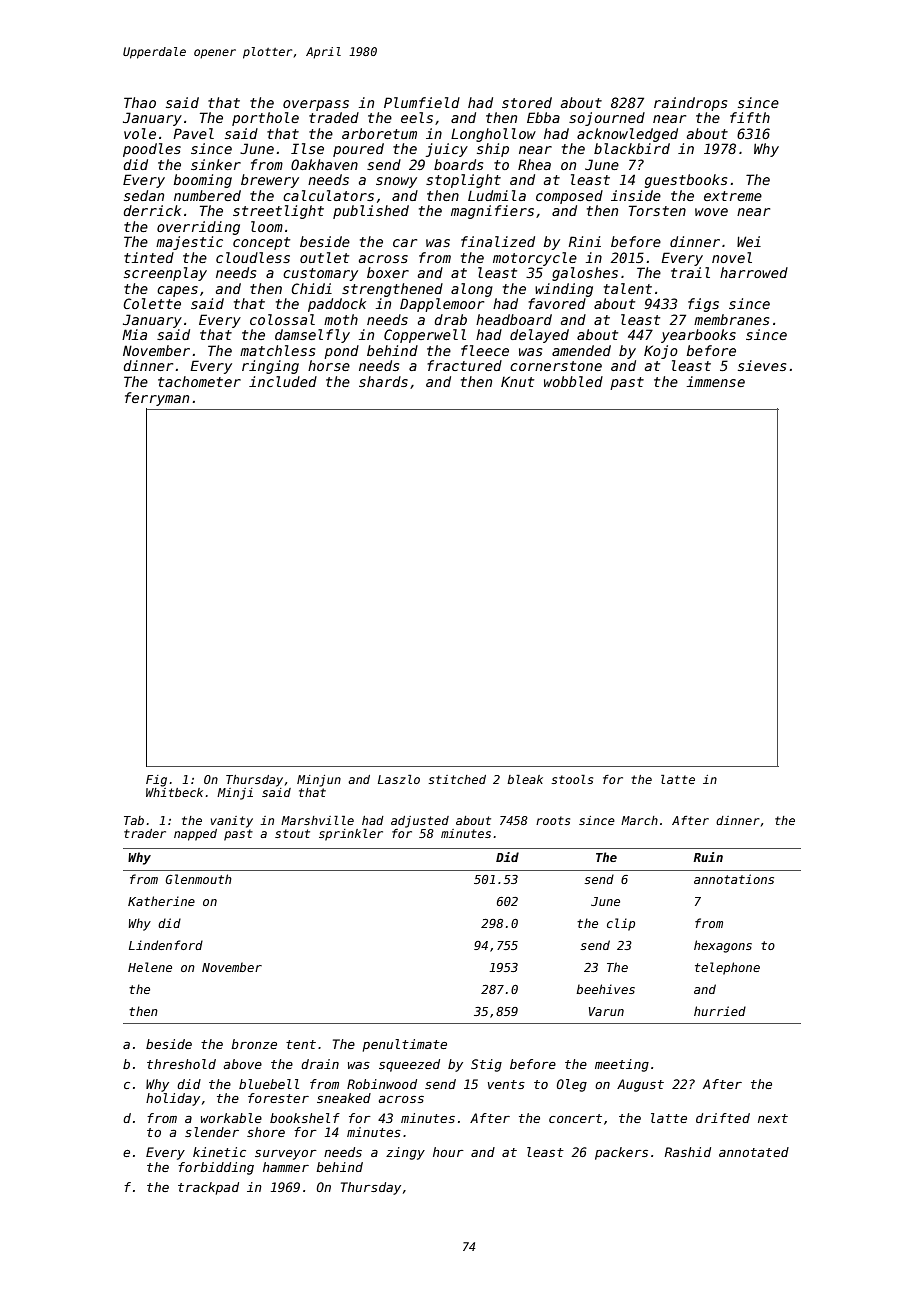  I want to click on Whitbeck, so click(174, 792).
